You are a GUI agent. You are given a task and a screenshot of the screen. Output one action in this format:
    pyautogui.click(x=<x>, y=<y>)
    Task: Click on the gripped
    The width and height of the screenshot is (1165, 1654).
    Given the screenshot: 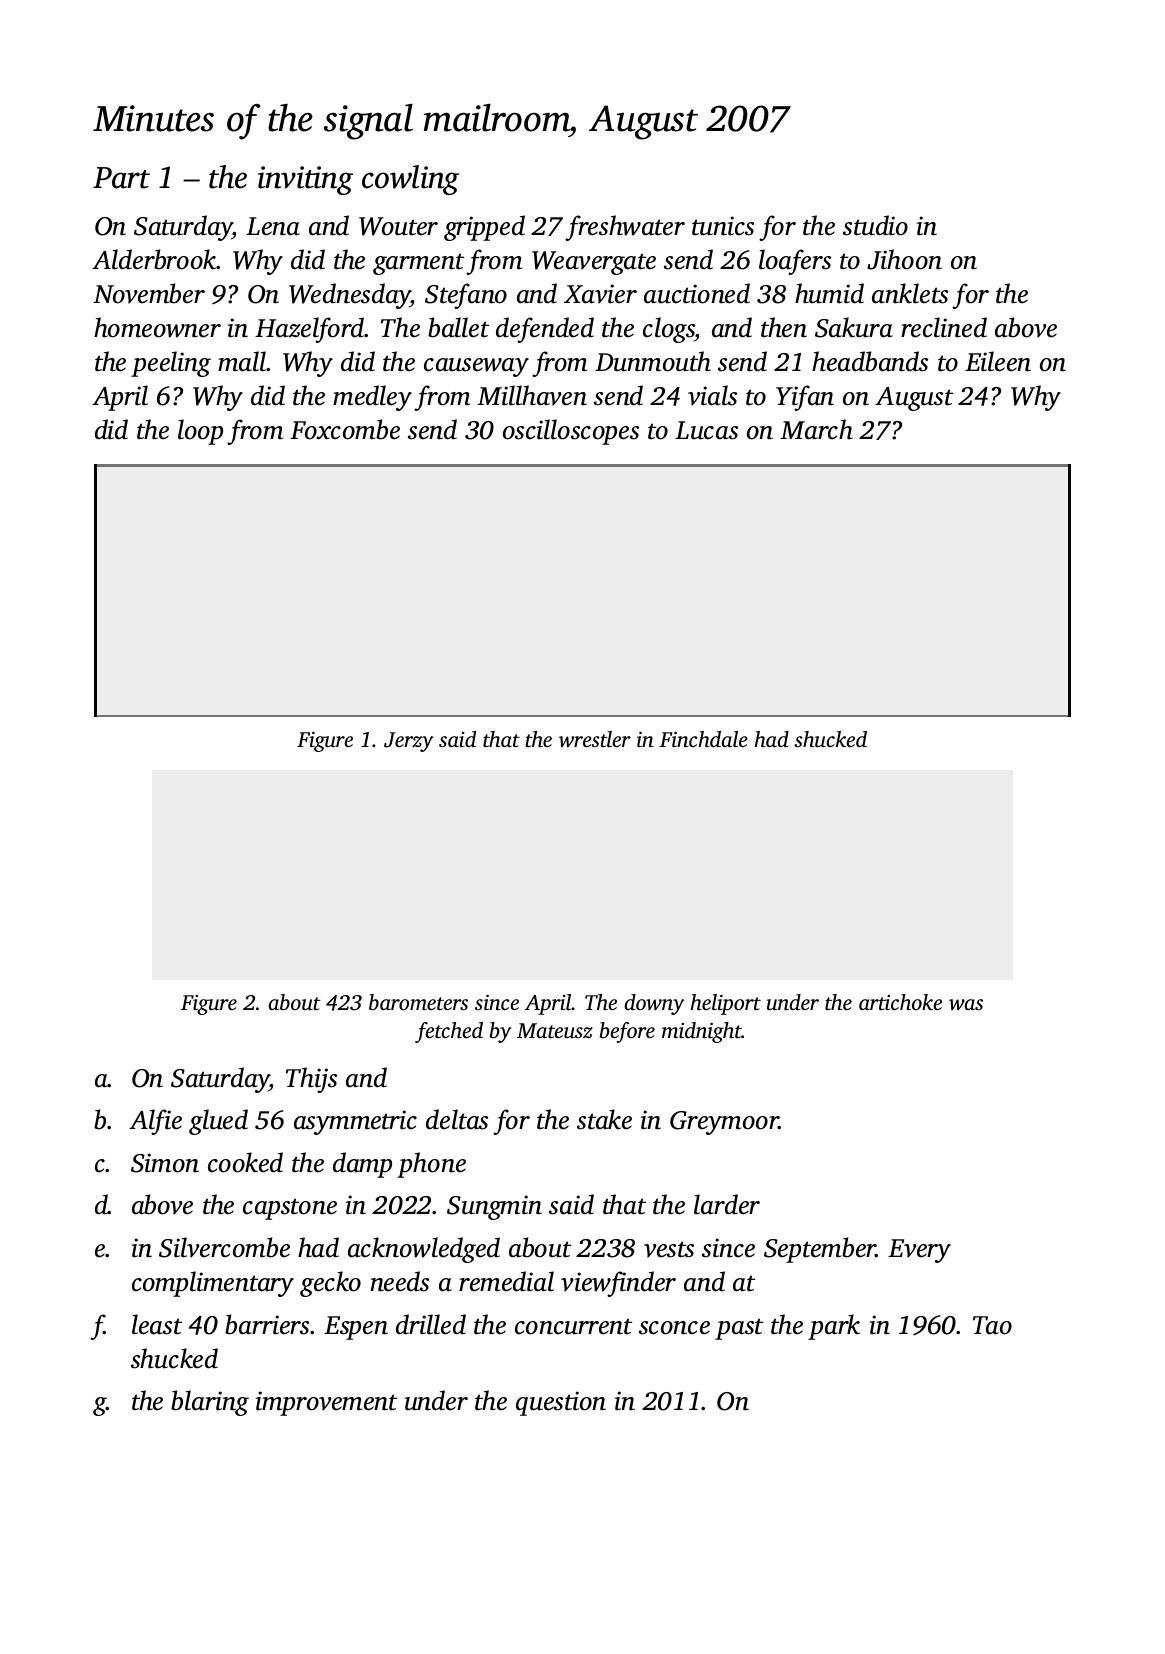 What is the action you would take?
    pyautogui.click(x=484, y=228)
